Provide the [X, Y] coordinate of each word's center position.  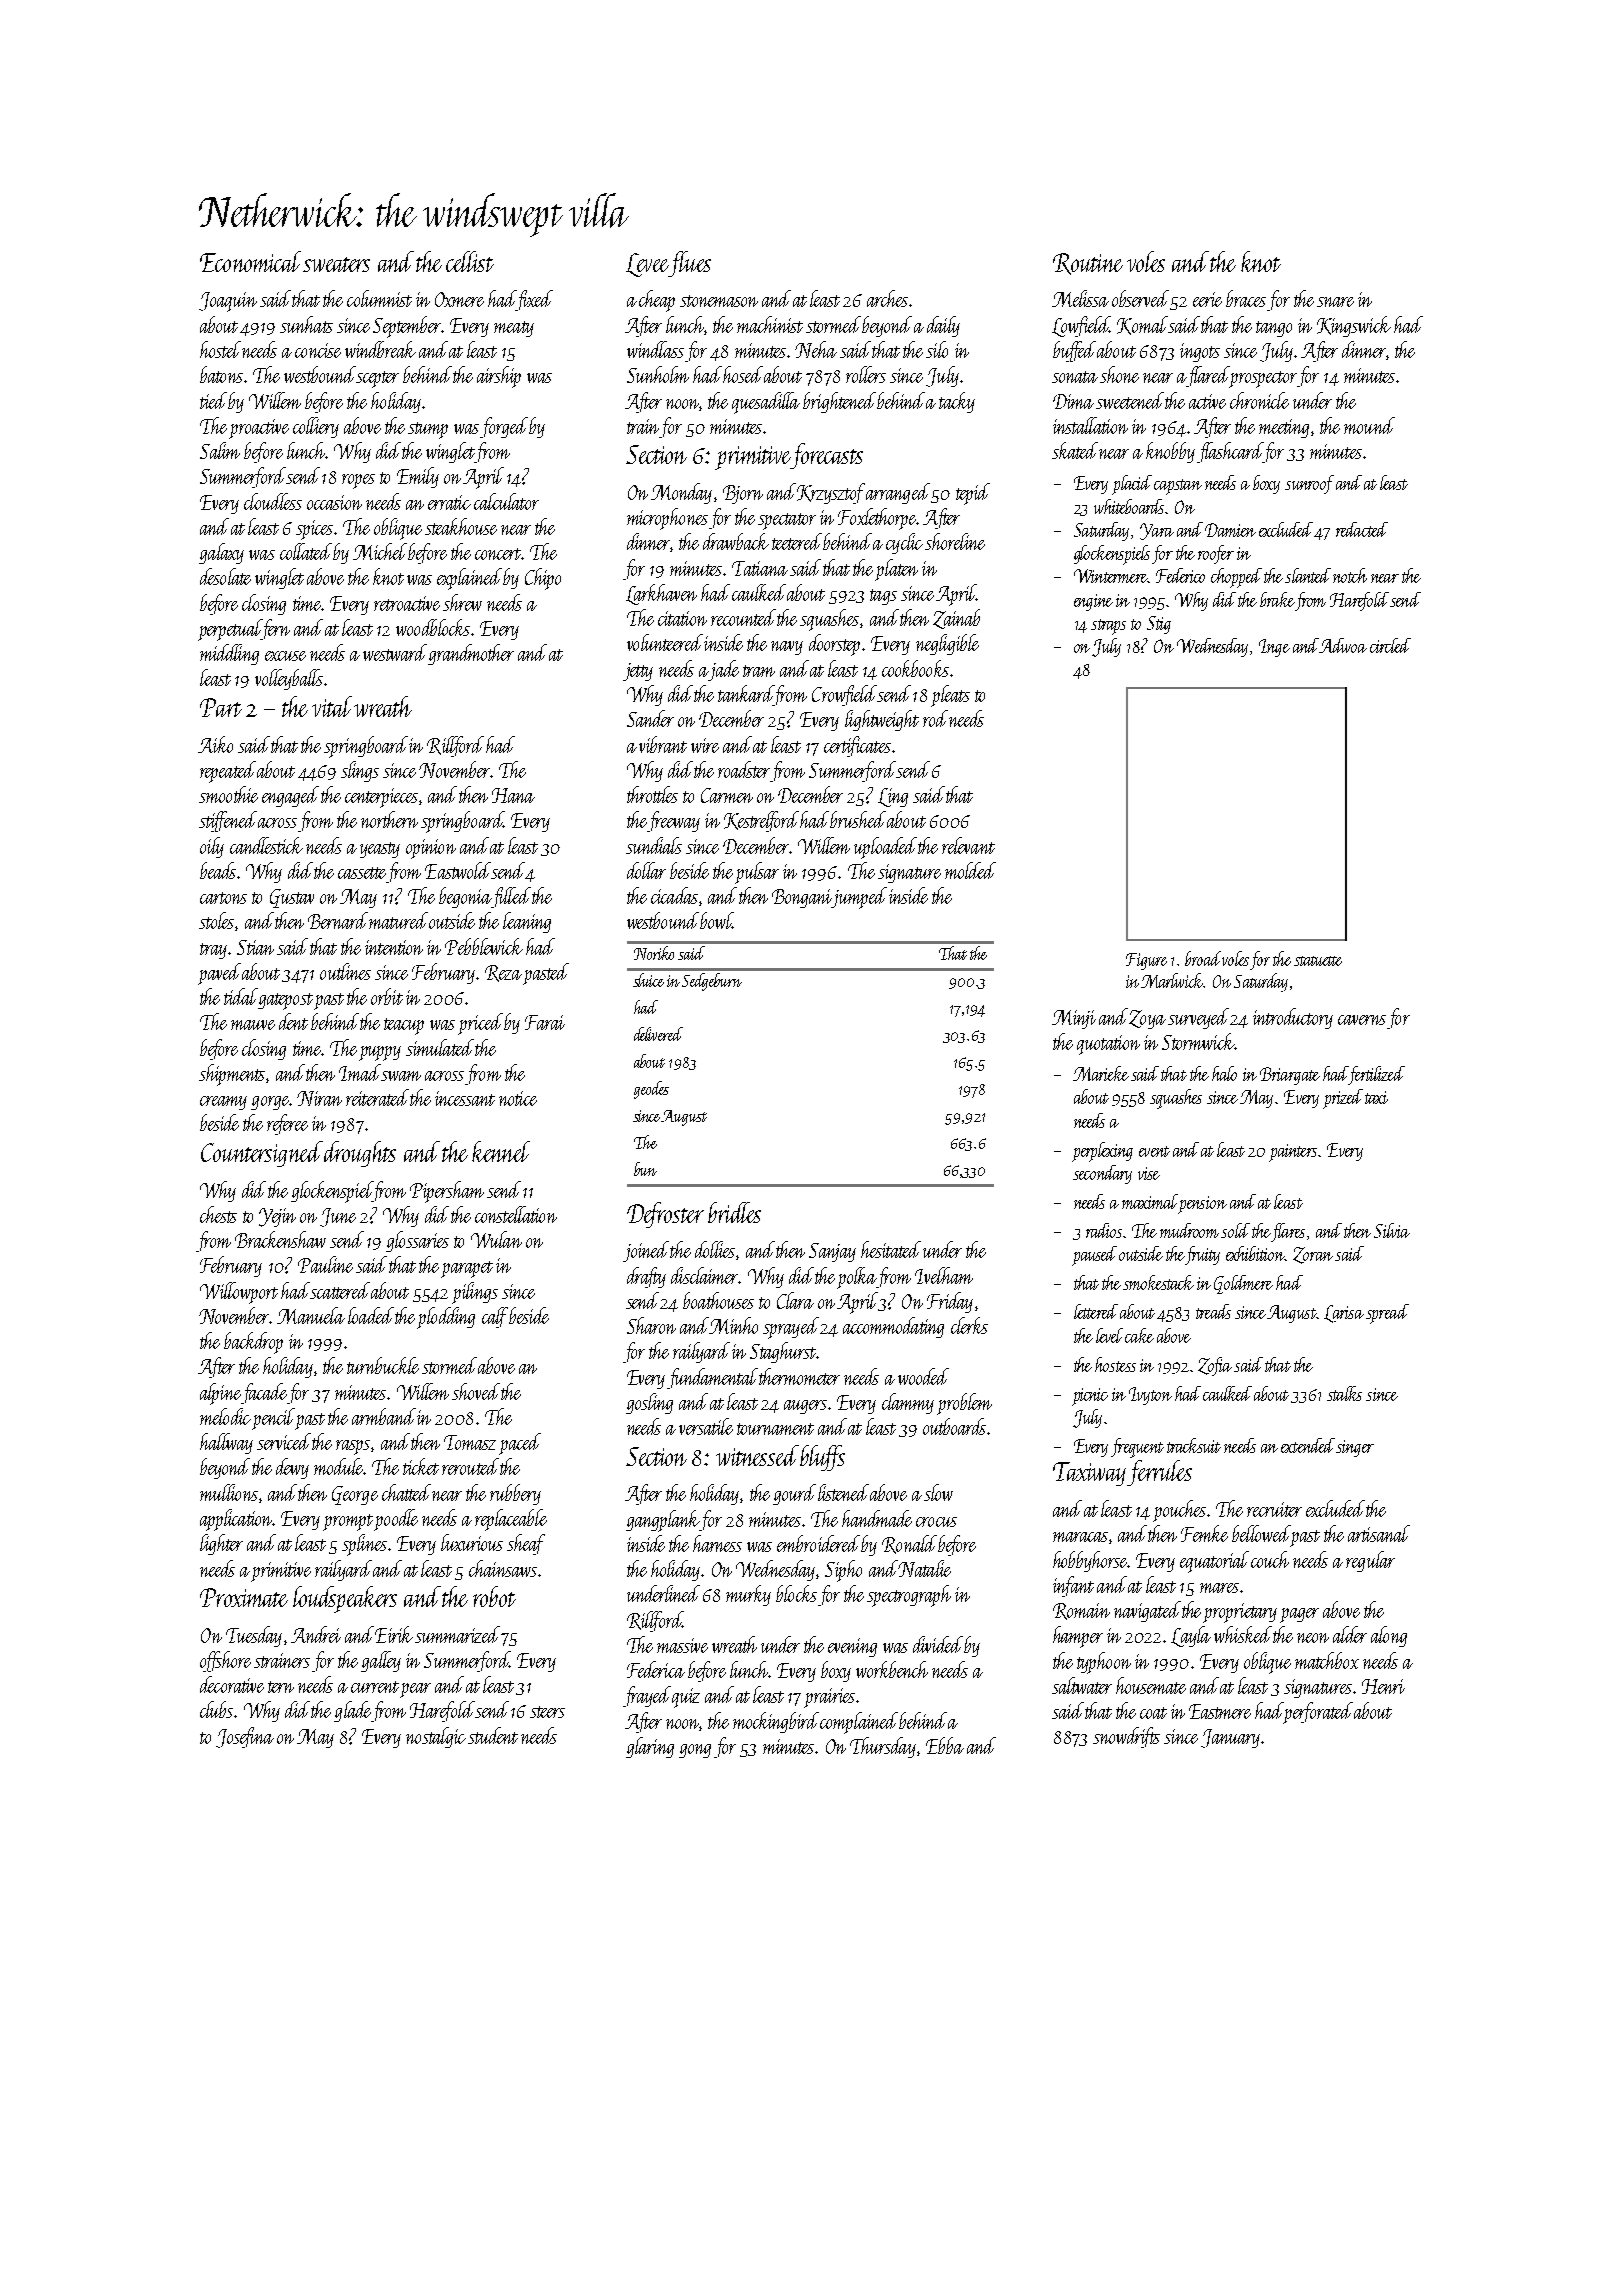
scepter [377, 379]
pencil [273, 1419]
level [1109, 1335]
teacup [404, 1026]
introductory [1293, 1018]
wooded [923, 1376]
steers [547, 1712]
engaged [290, 796]
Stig [1159, 625]
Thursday [883, 1747]
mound [1369, 425]
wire [705, 745]
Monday [681, 493]
